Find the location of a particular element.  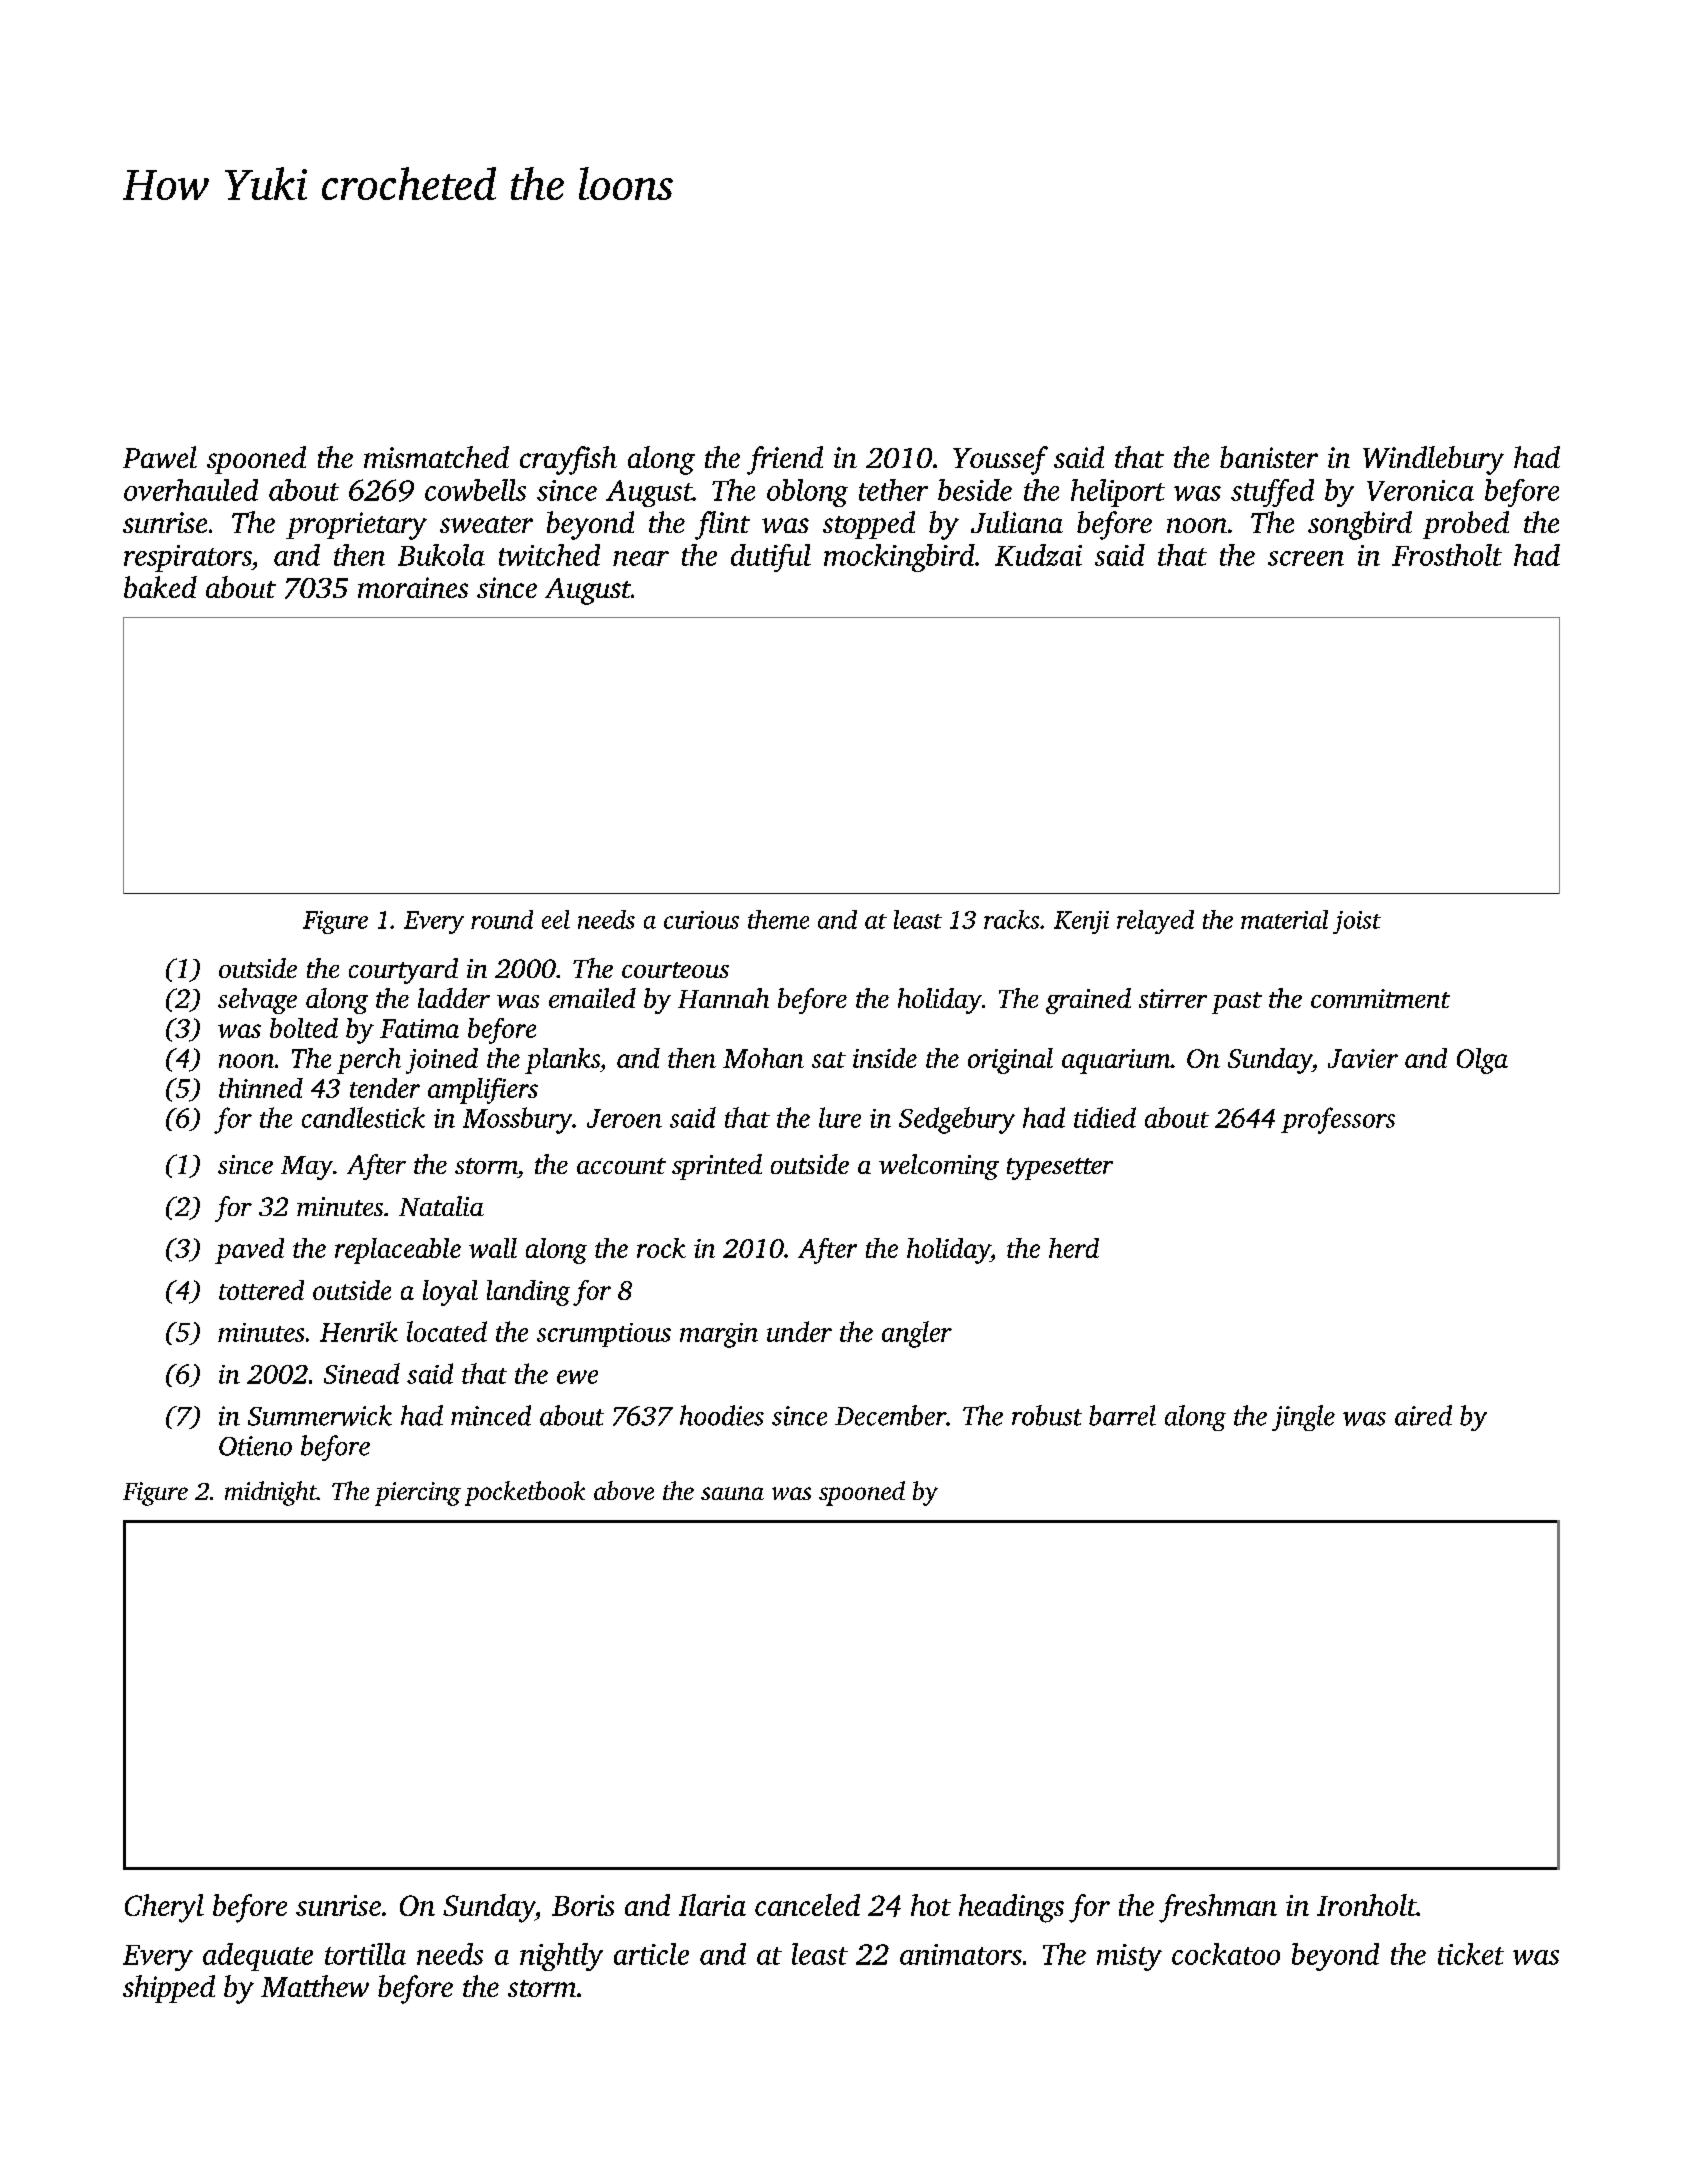

curious is located at coordinates (701, 920).
